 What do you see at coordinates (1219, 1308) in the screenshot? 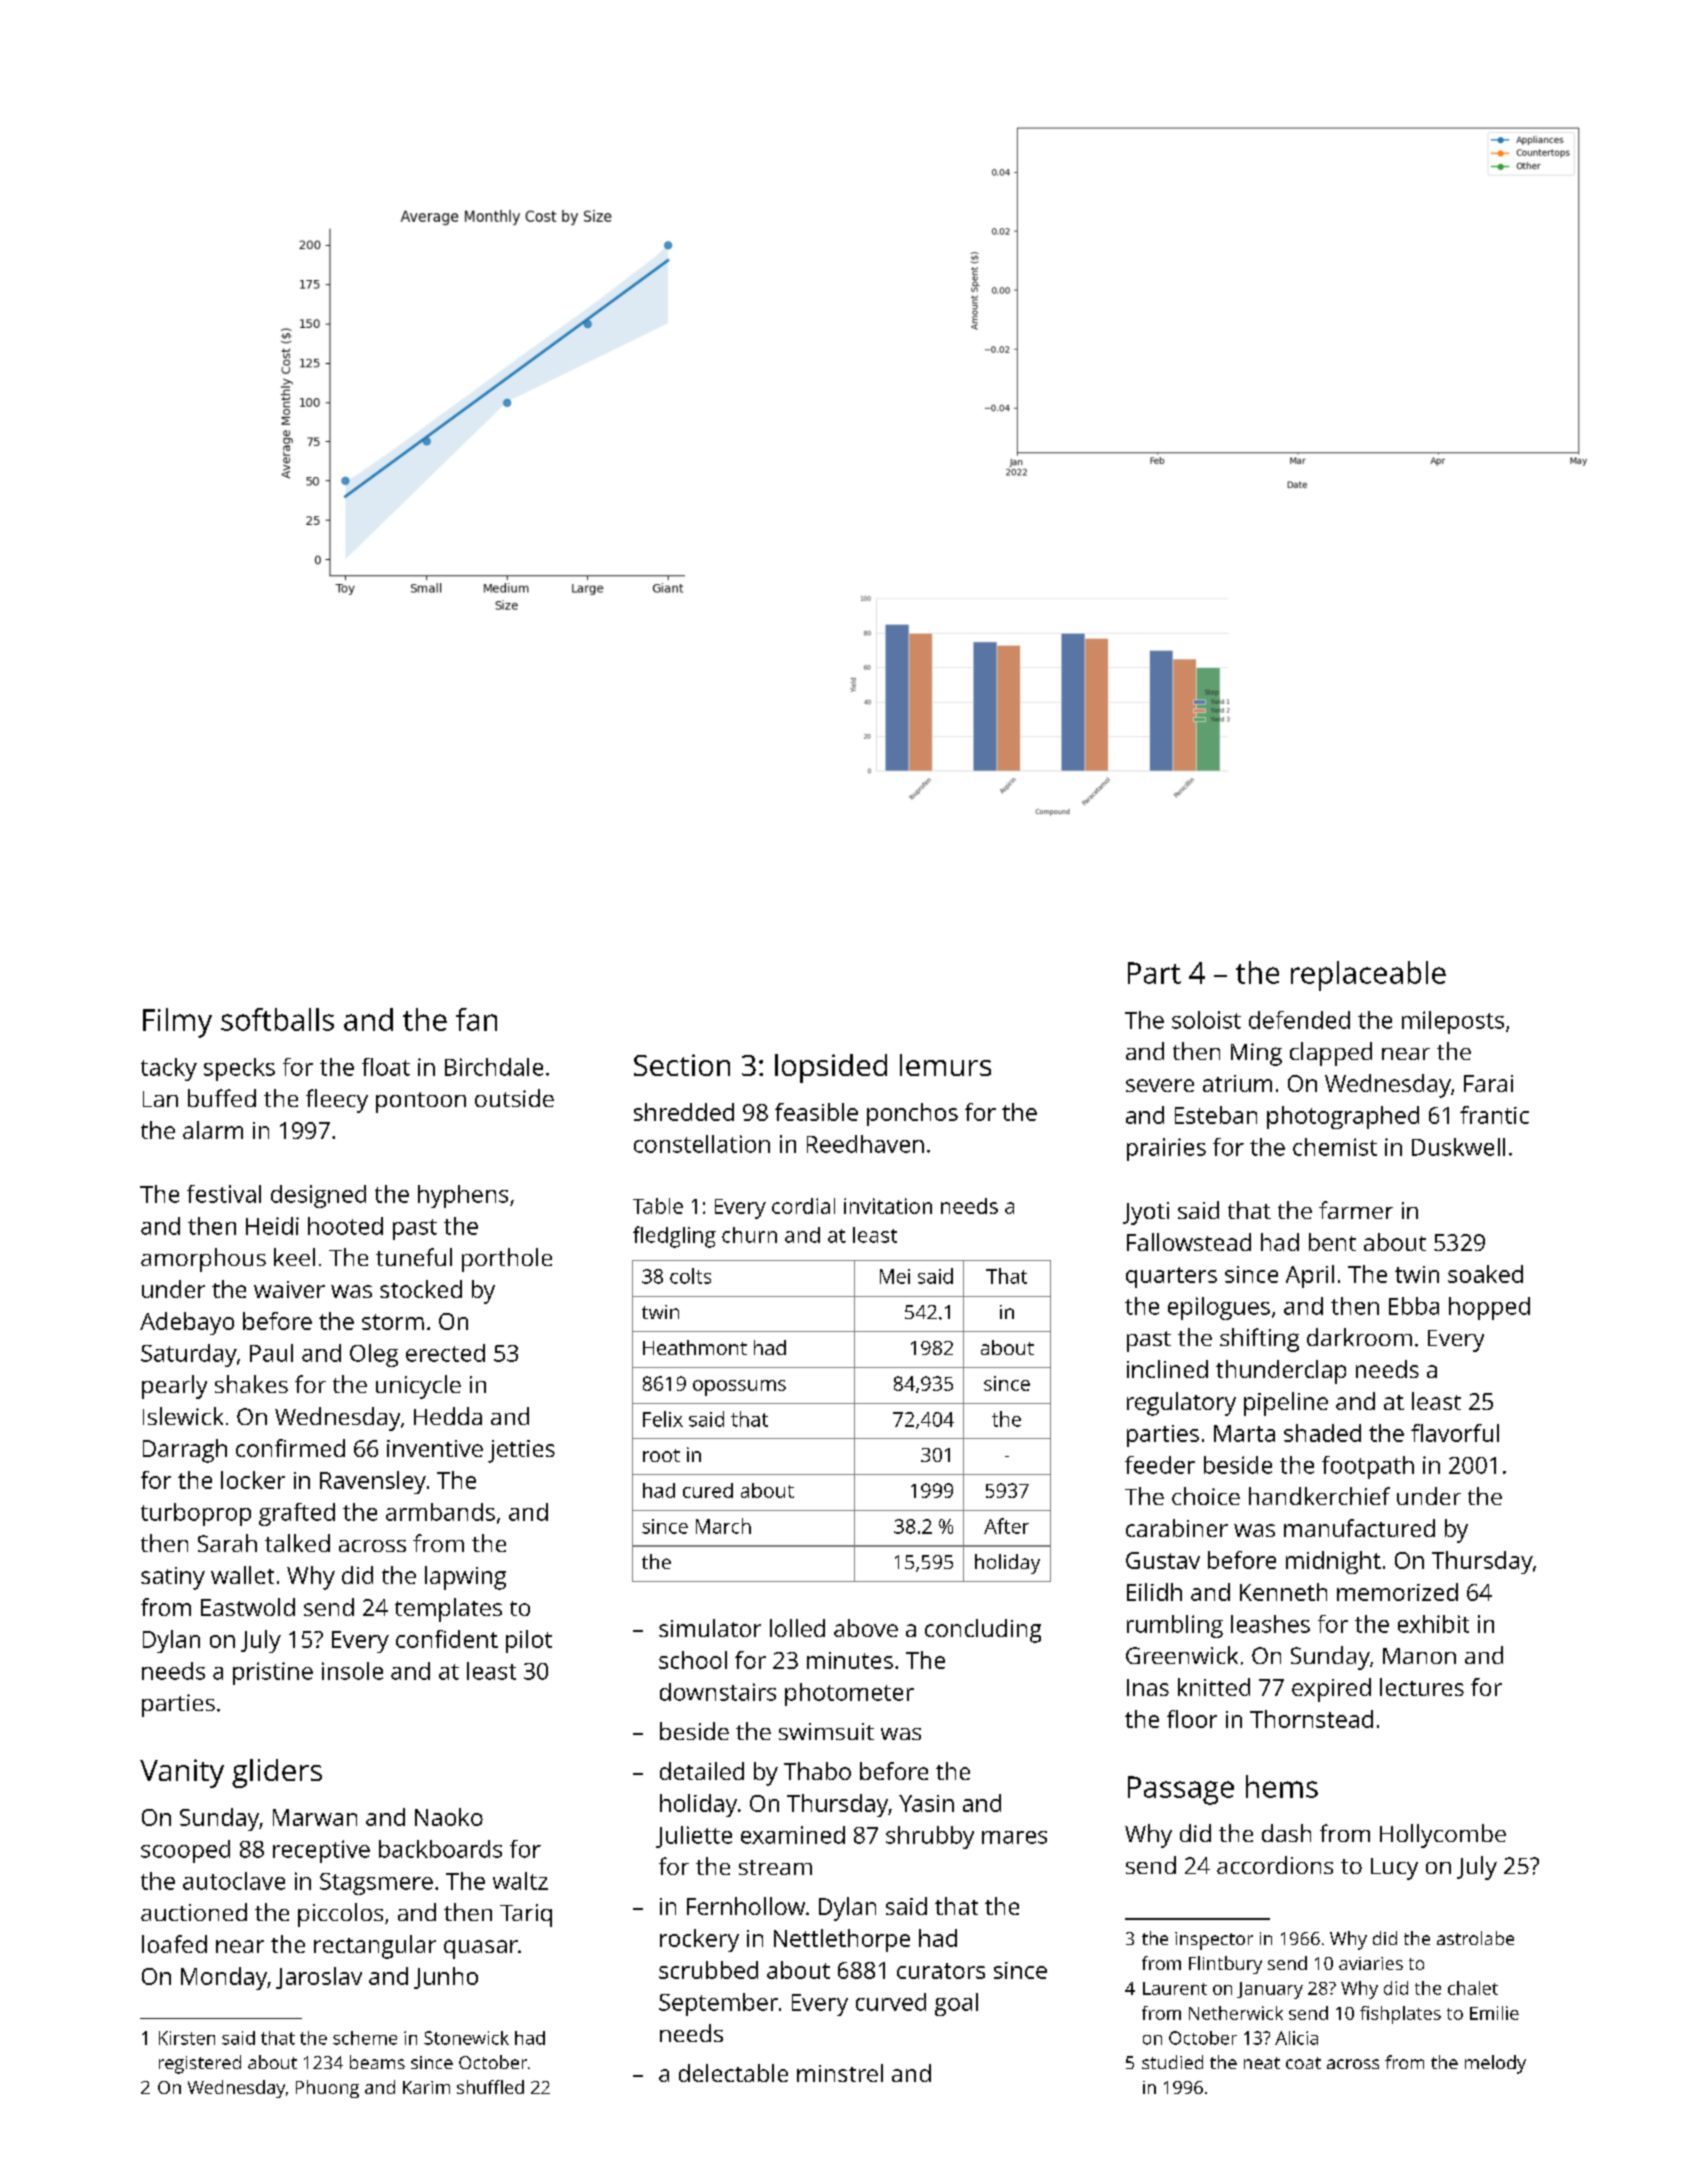
I see `epilogues` at bounding box center [1219, 1308].
